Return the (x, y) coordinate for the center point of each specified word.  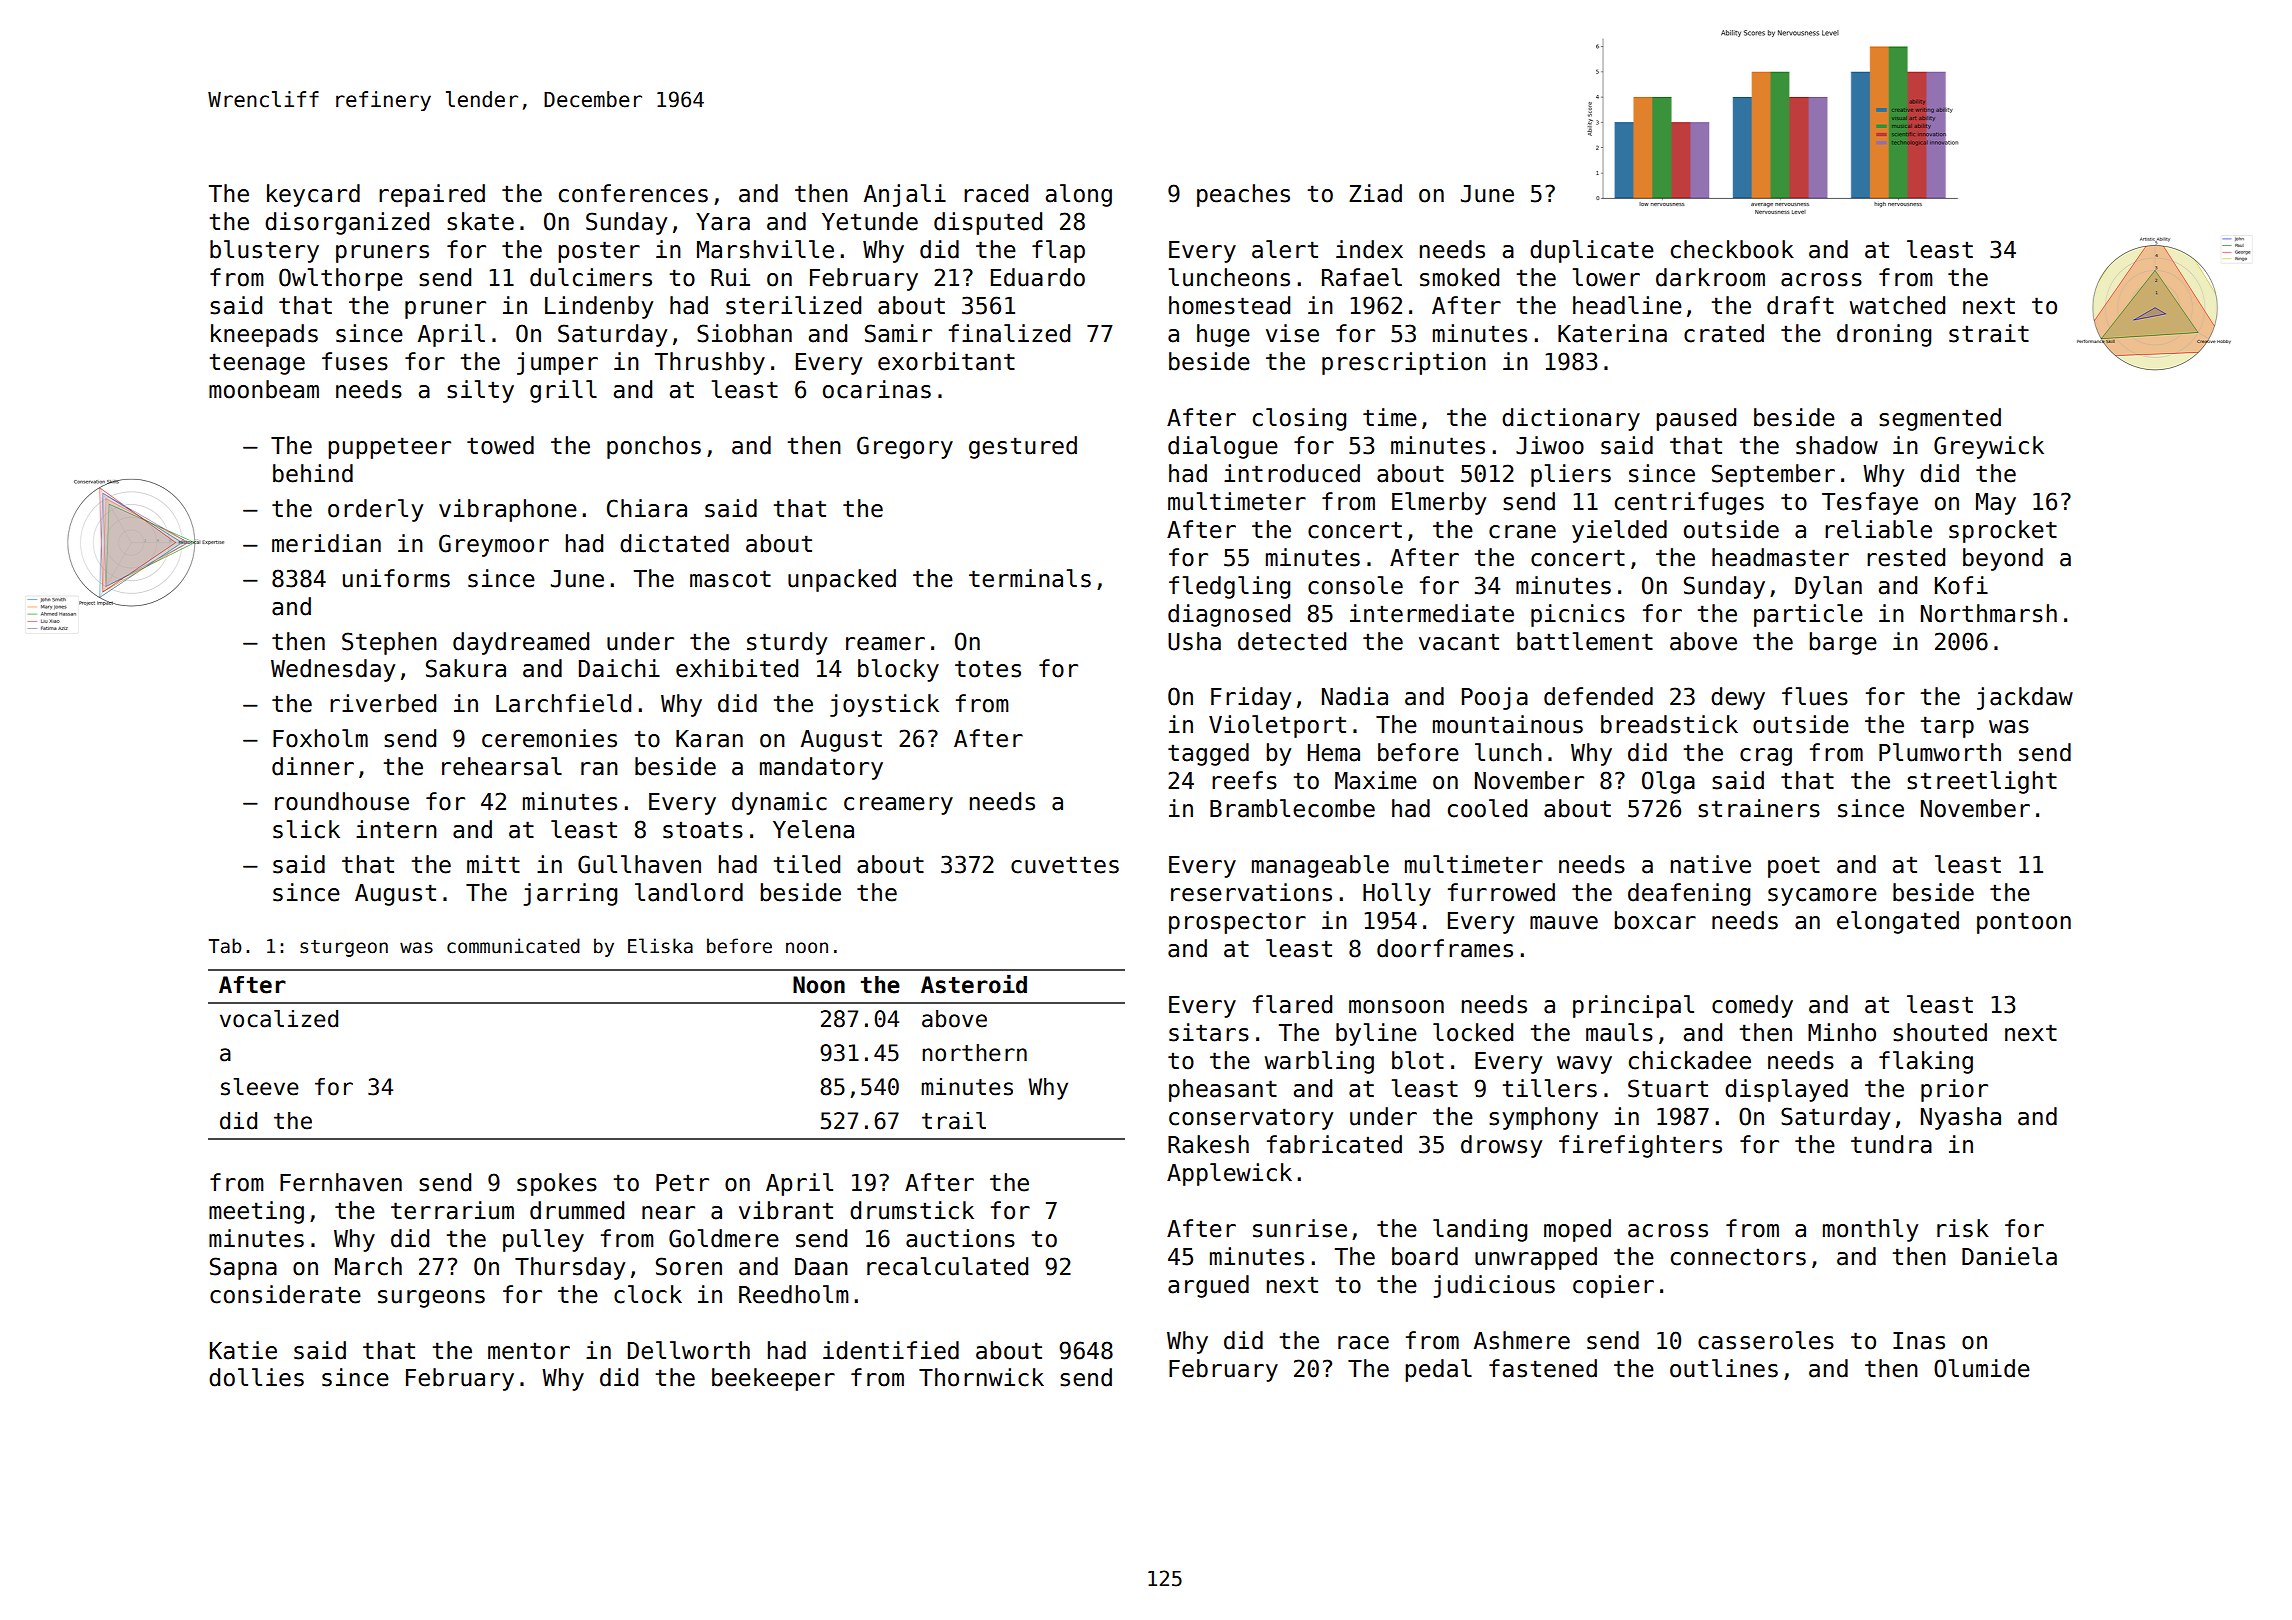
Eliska (660, 946)
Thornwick (981, 1377)
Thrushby (710, 363)
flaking (1926, 1062)
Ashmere (1522, 1340)
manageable (1320, 866)
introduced (1292, 473)
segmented (1940, 419)
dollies (256, 1377)
